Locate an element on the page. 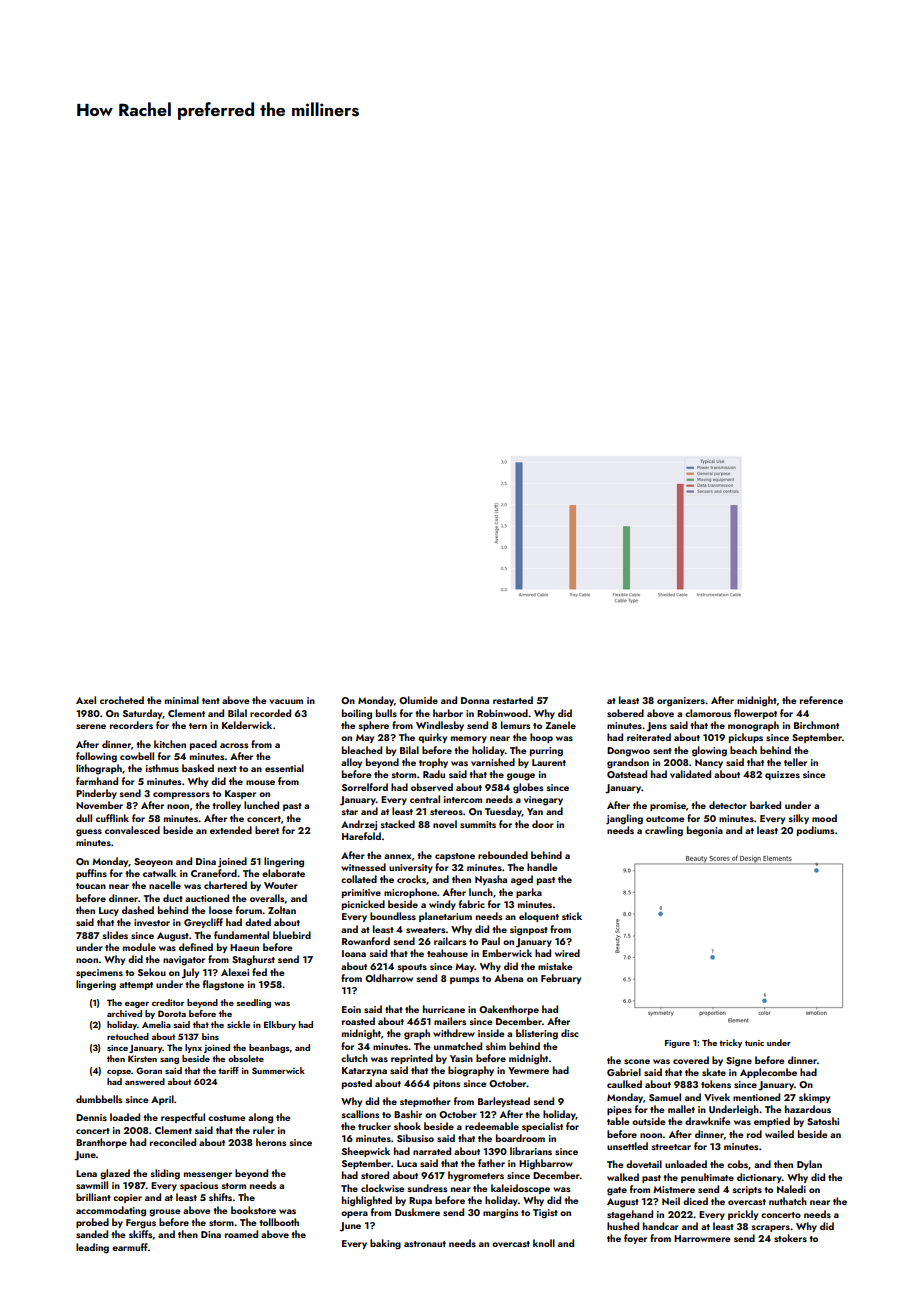 This page has height=1308, width=924. handle is located at coordinates (542, 867).
